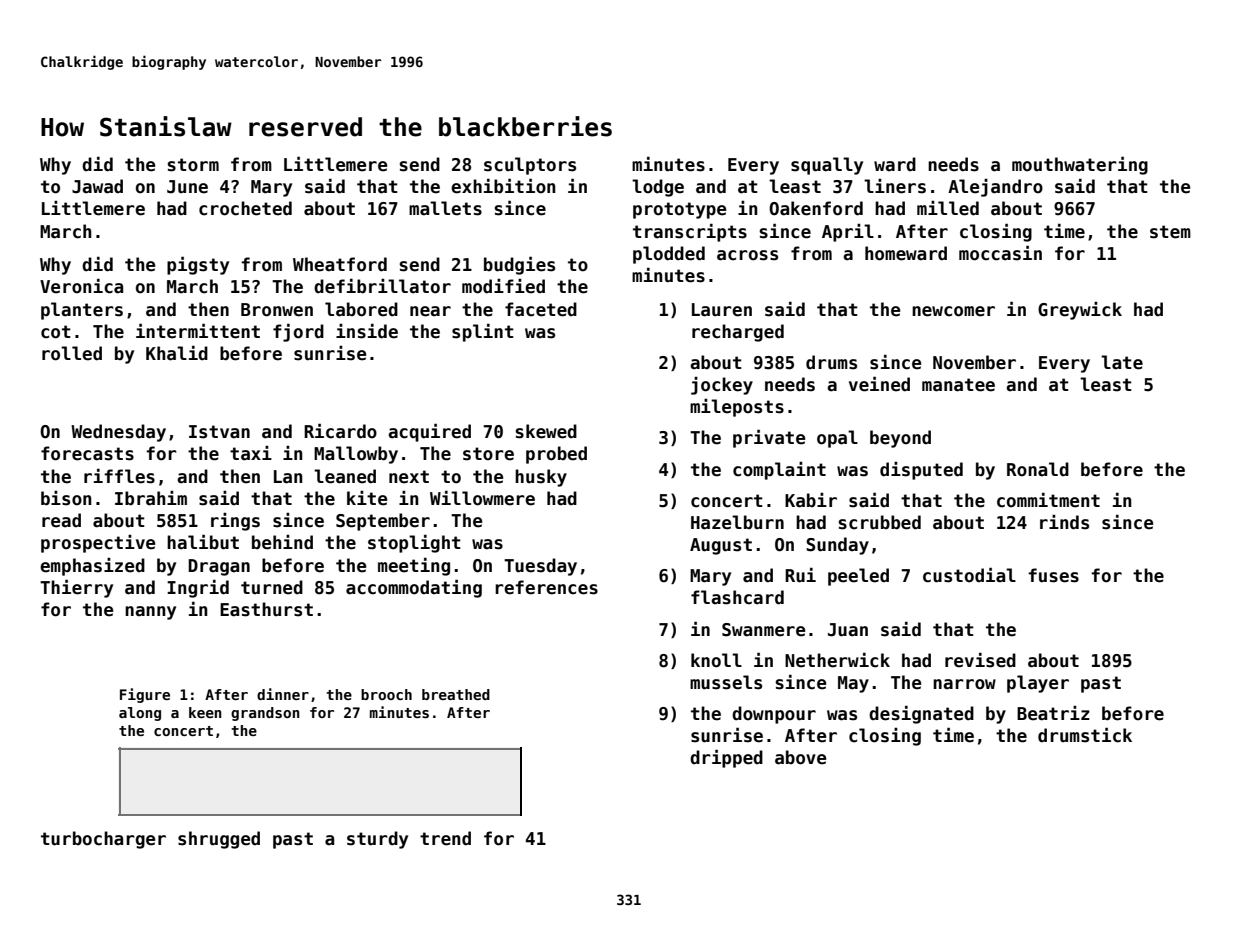  What do you see at coordinates (1080, 166) in the screenshot?
I see `mouthwatering` at bounding box center [1080, 166].
